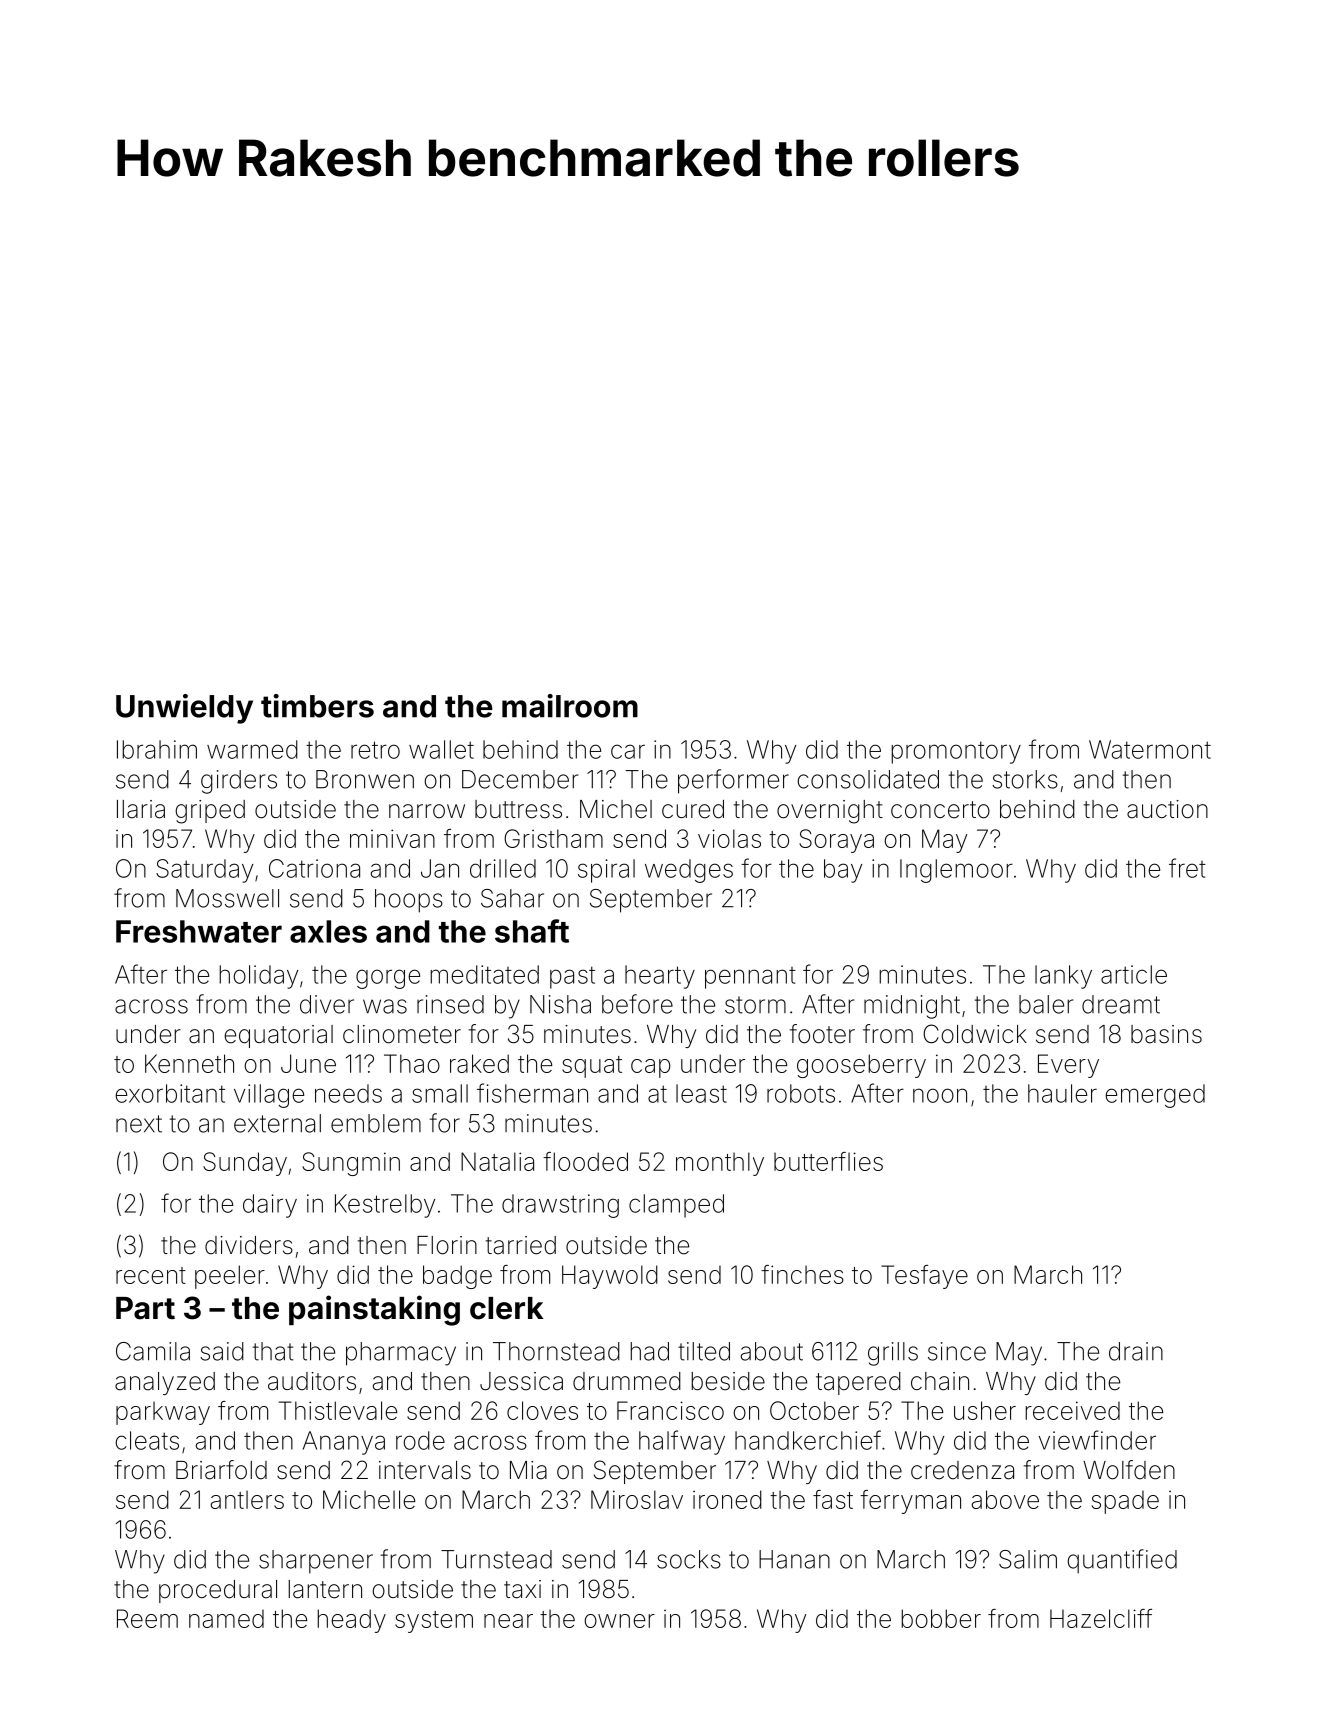 Image resolution: width=1329 pixels, height=1720 pixels. Describe the element at coordinates (924, 1277) in the document. I see `Tesfaye` at that location.
